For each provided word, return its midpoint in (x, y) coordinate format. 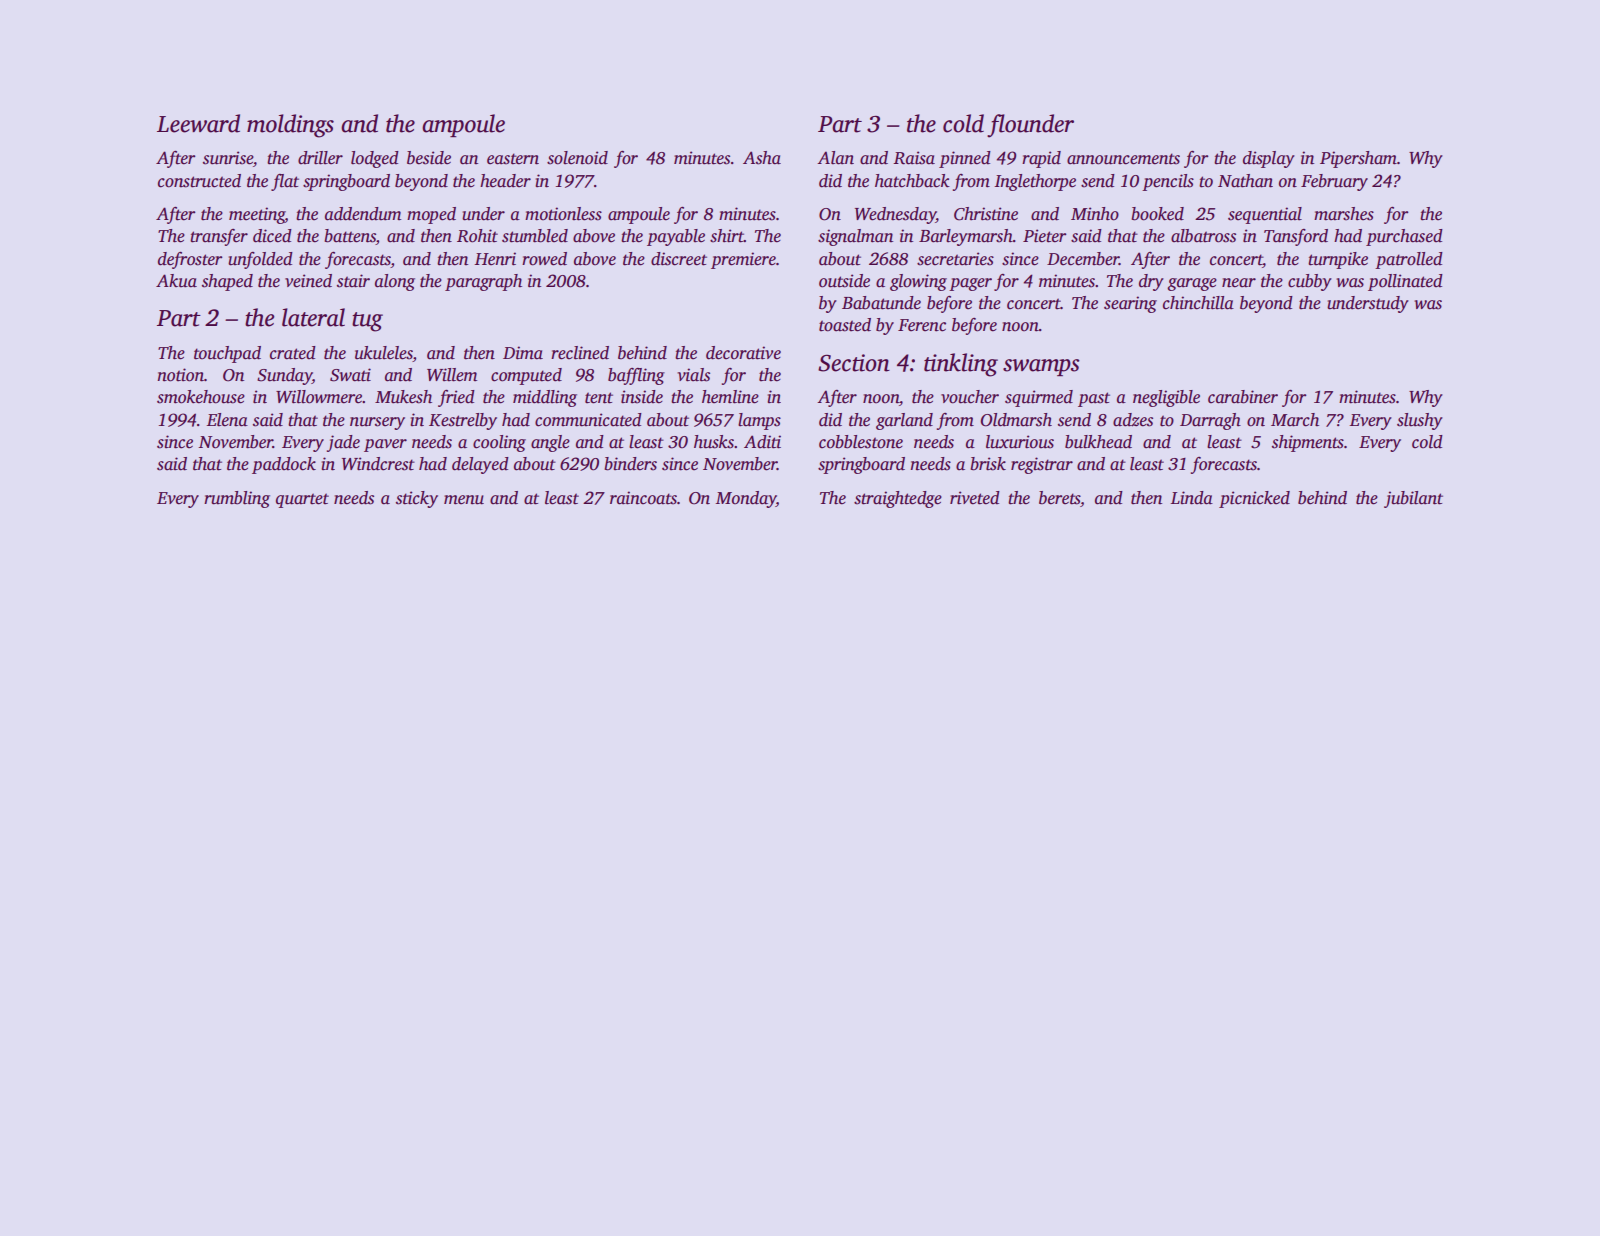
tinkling (961, 365)
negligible (1166, 398)
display (1269, 159)
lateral (313, 317)
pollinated (1405, 282)
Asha (762, 158)
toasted (845, 325)
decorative (743, 353)
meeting (257, 215)
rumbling (237, 499)
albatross (1203, 236)
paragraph (483, 282)
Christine (986, 214)
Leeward (198, 123)
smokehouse (201, 397)
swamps (1041, 367)
